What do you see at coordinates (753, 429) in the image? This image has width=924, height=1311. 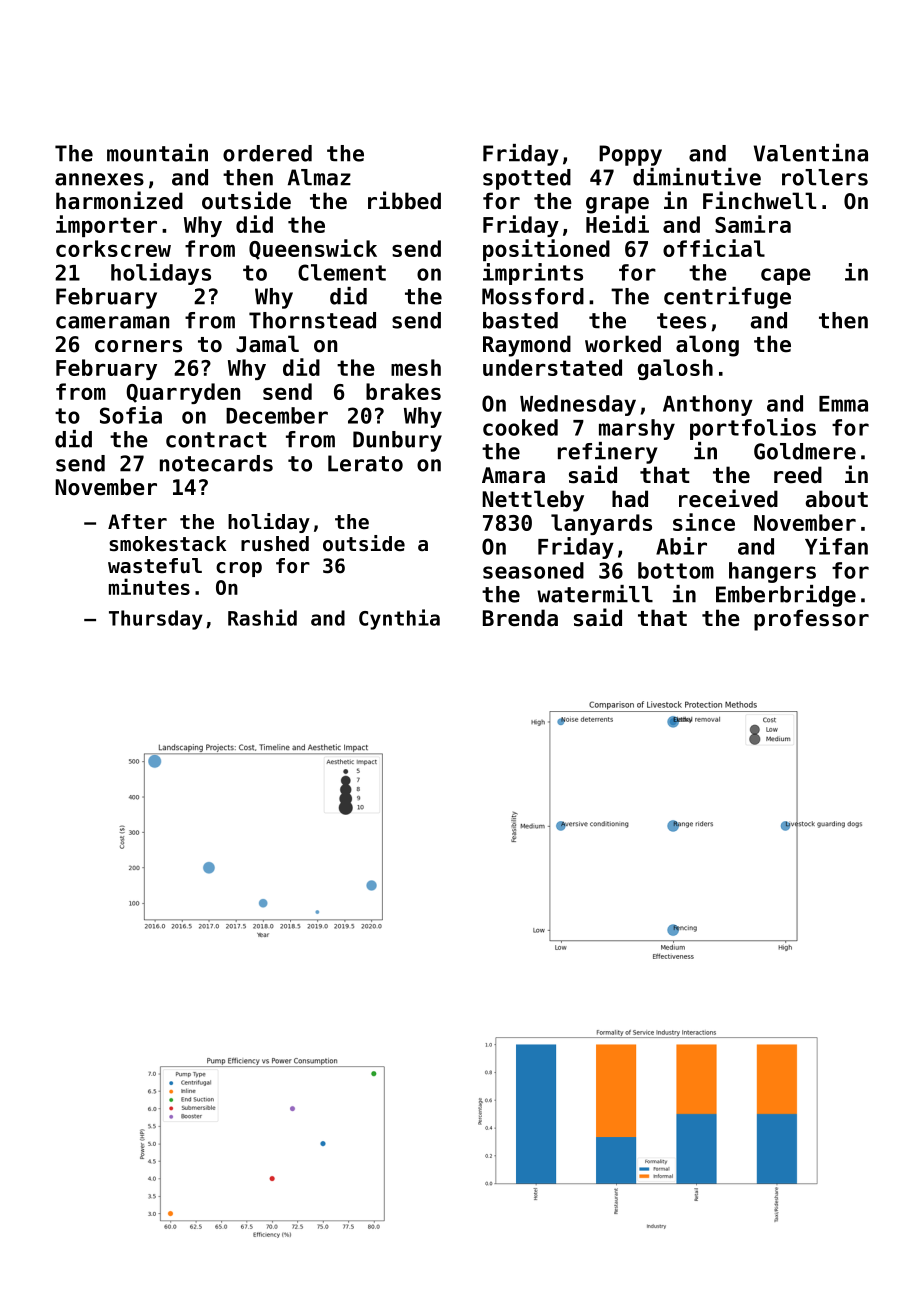 I see `portfolios` at bounding box center [753, 429].
